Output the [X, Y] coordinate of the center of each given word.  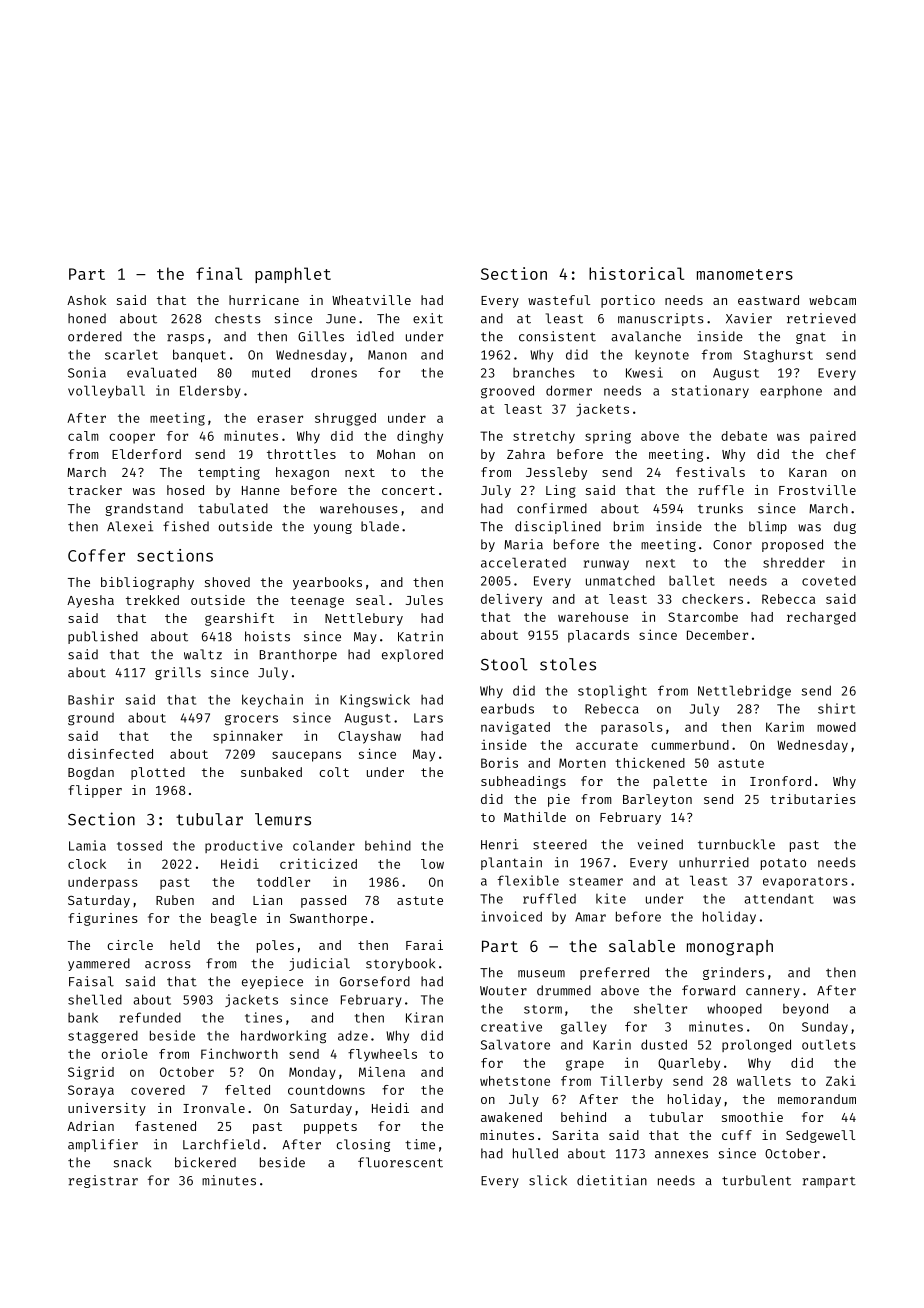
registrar [103, 1181]
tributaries [813, 799]
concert [408, 490]
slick [548, 1180]
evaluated [161, 372]
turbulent [756, 1180]
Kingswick [375, 701]
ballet [692, 580]
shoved [227, 582]
